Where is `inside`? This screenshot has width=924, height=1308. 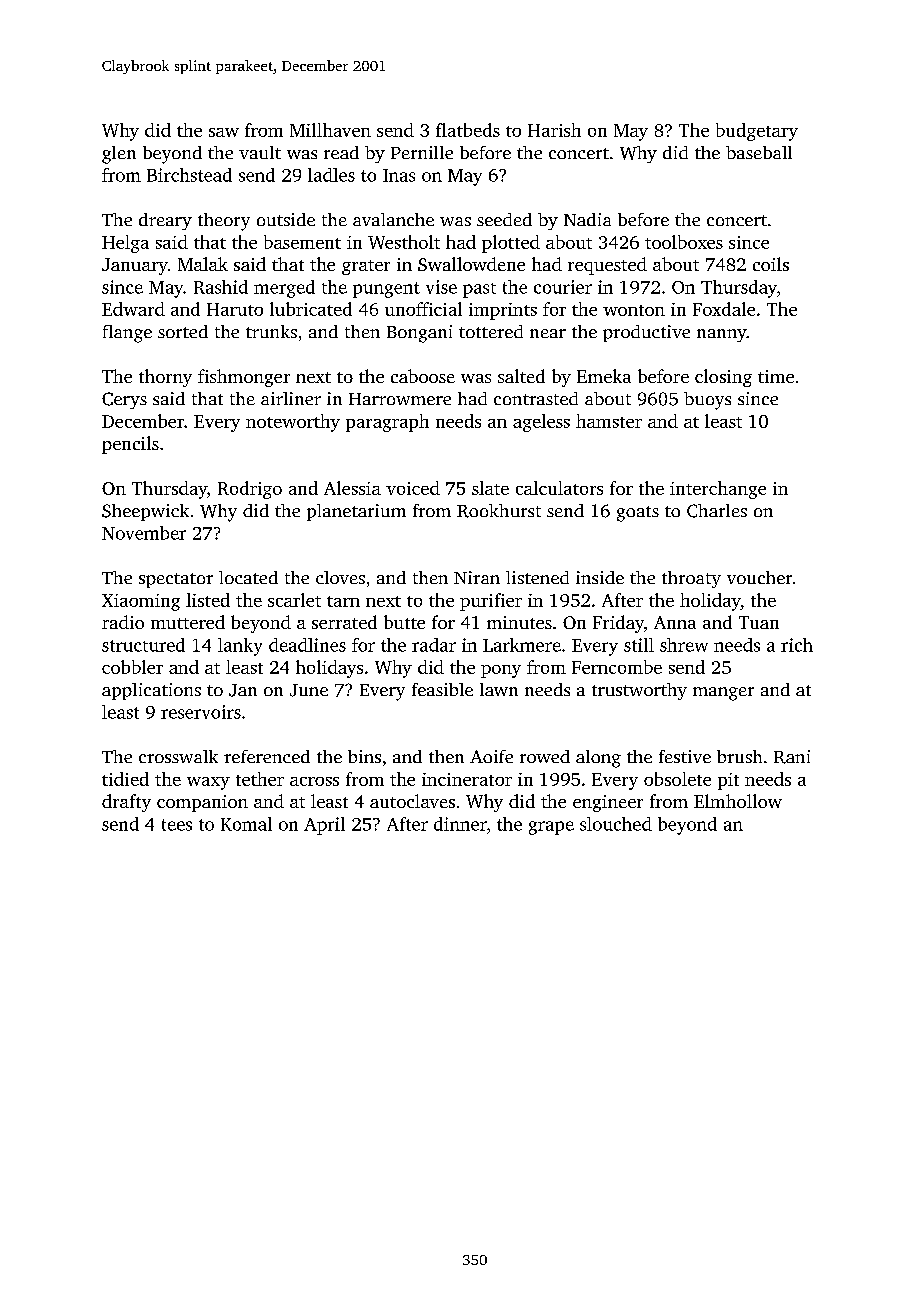 inside is located at coordinates (600, 577).
